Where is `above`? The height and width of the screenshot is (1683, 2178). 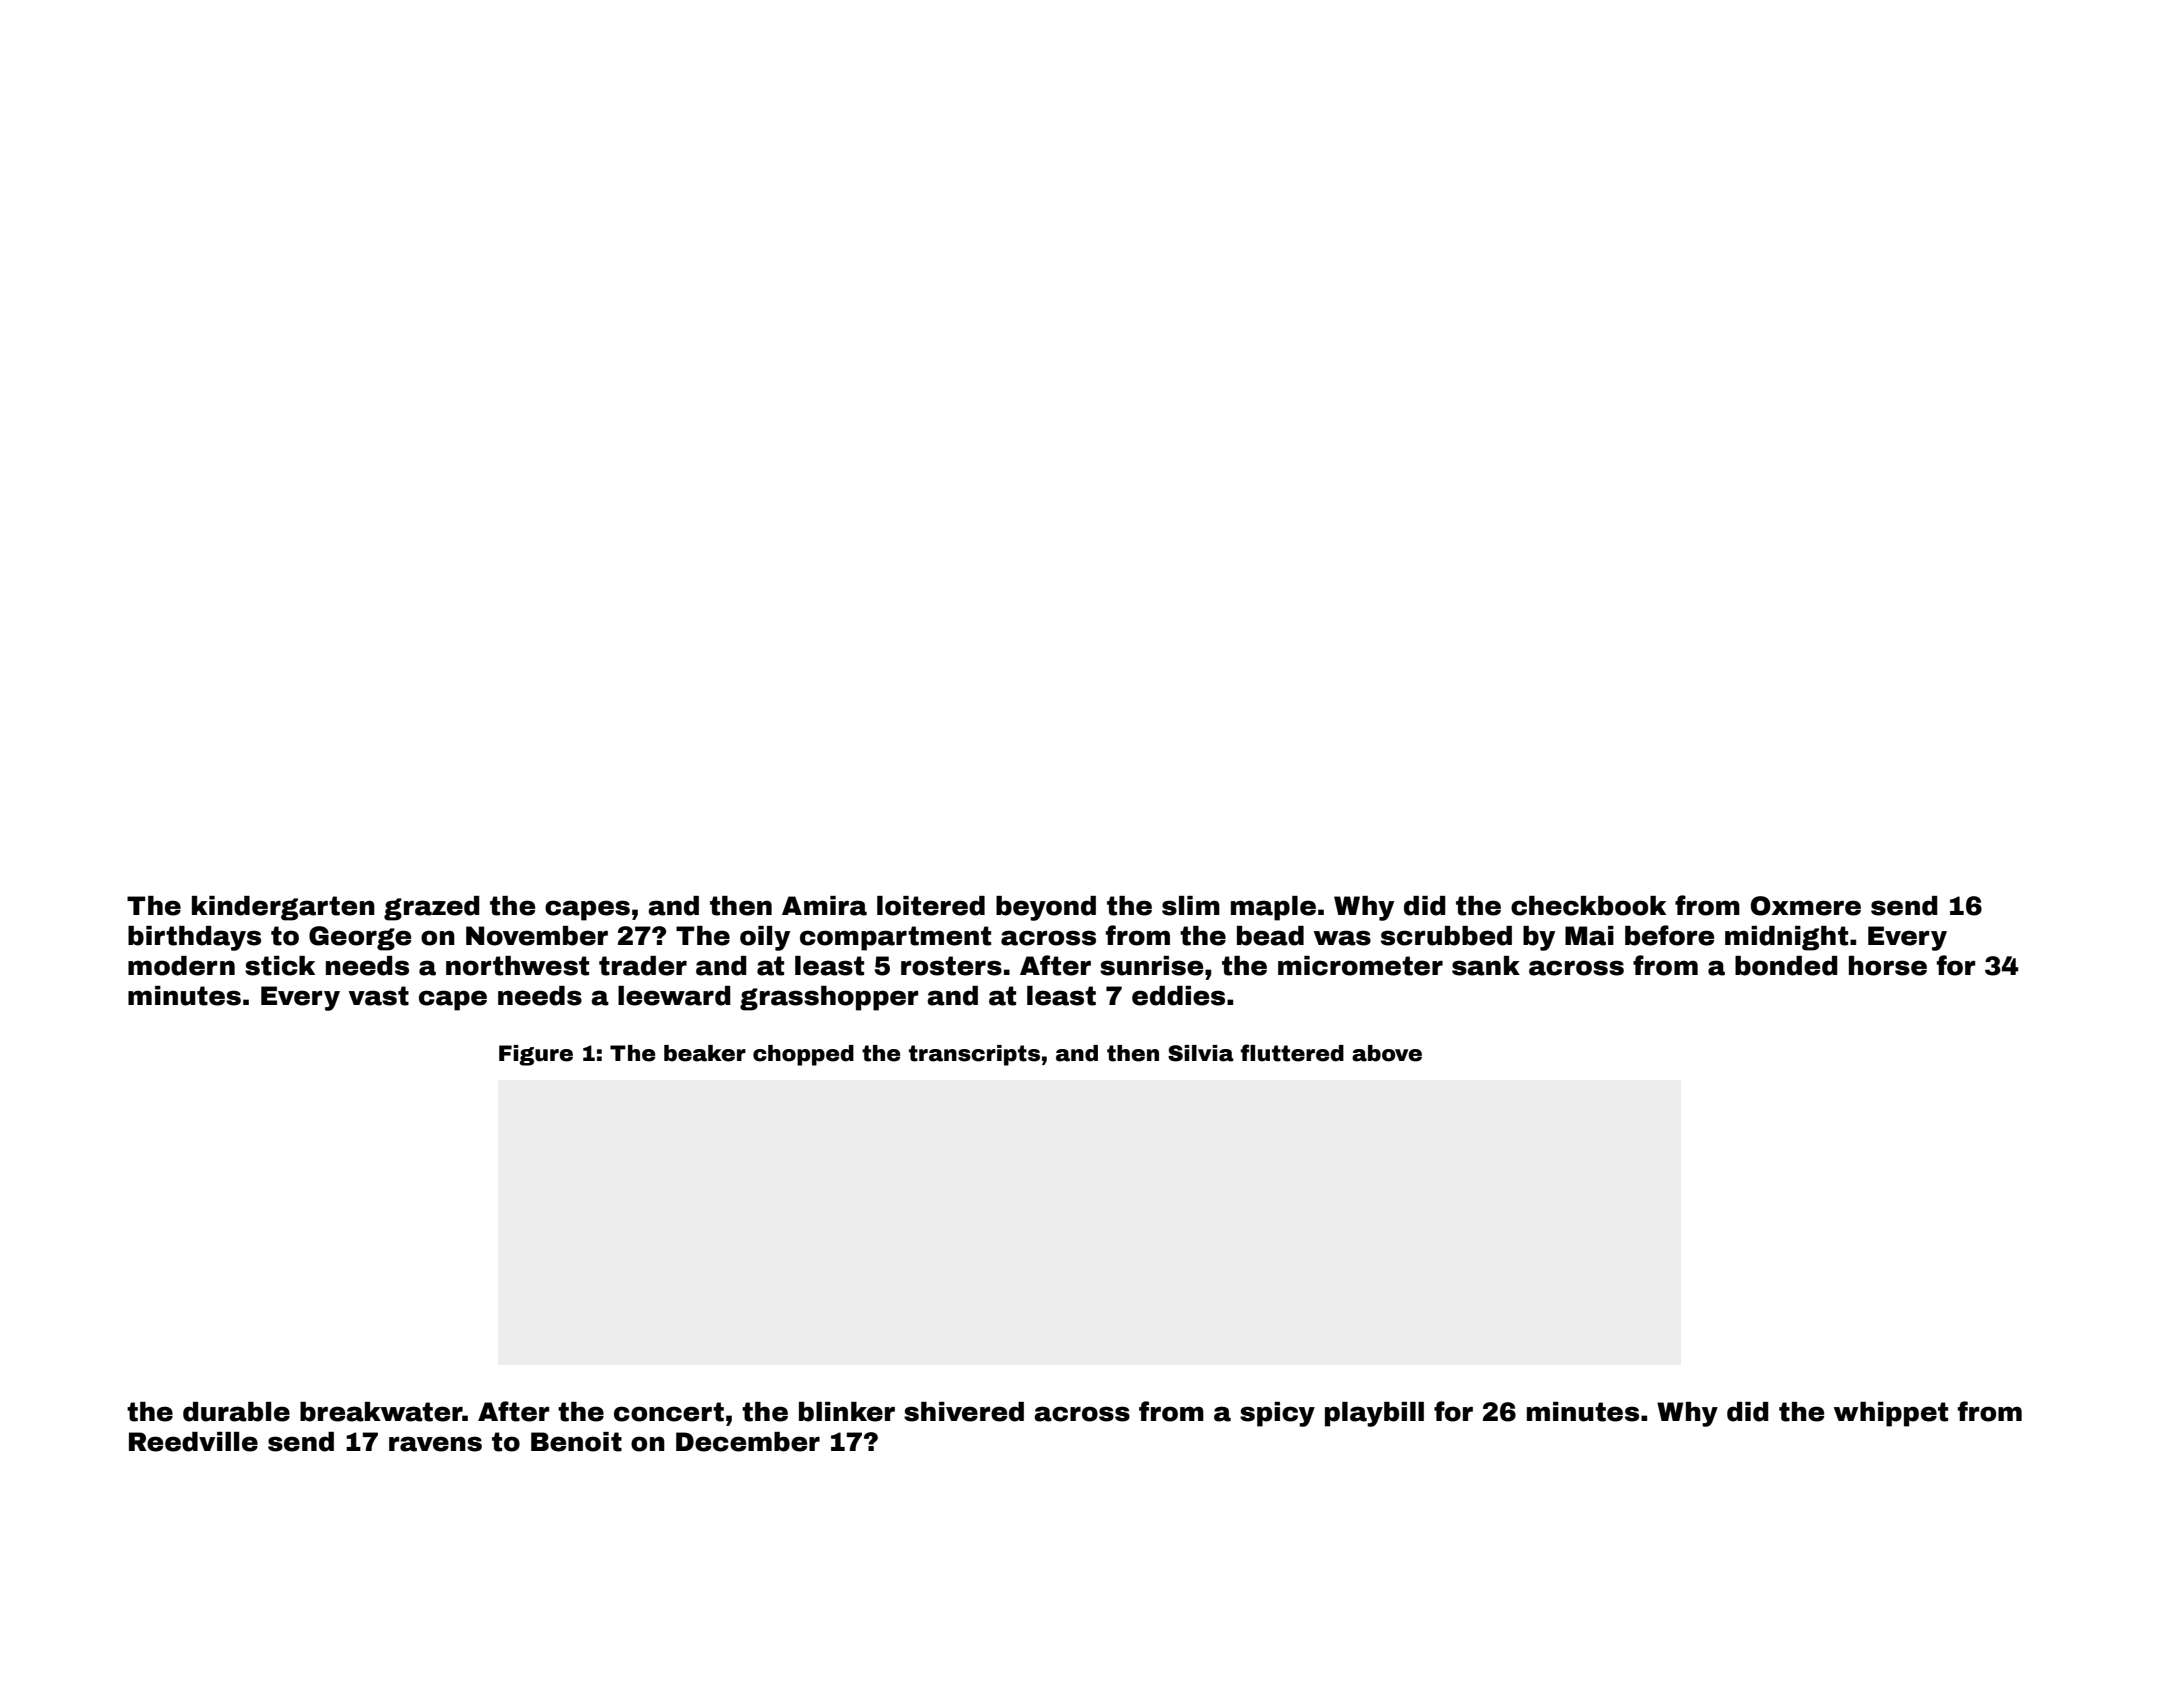
above is located at coordinates (1387, 1053).
